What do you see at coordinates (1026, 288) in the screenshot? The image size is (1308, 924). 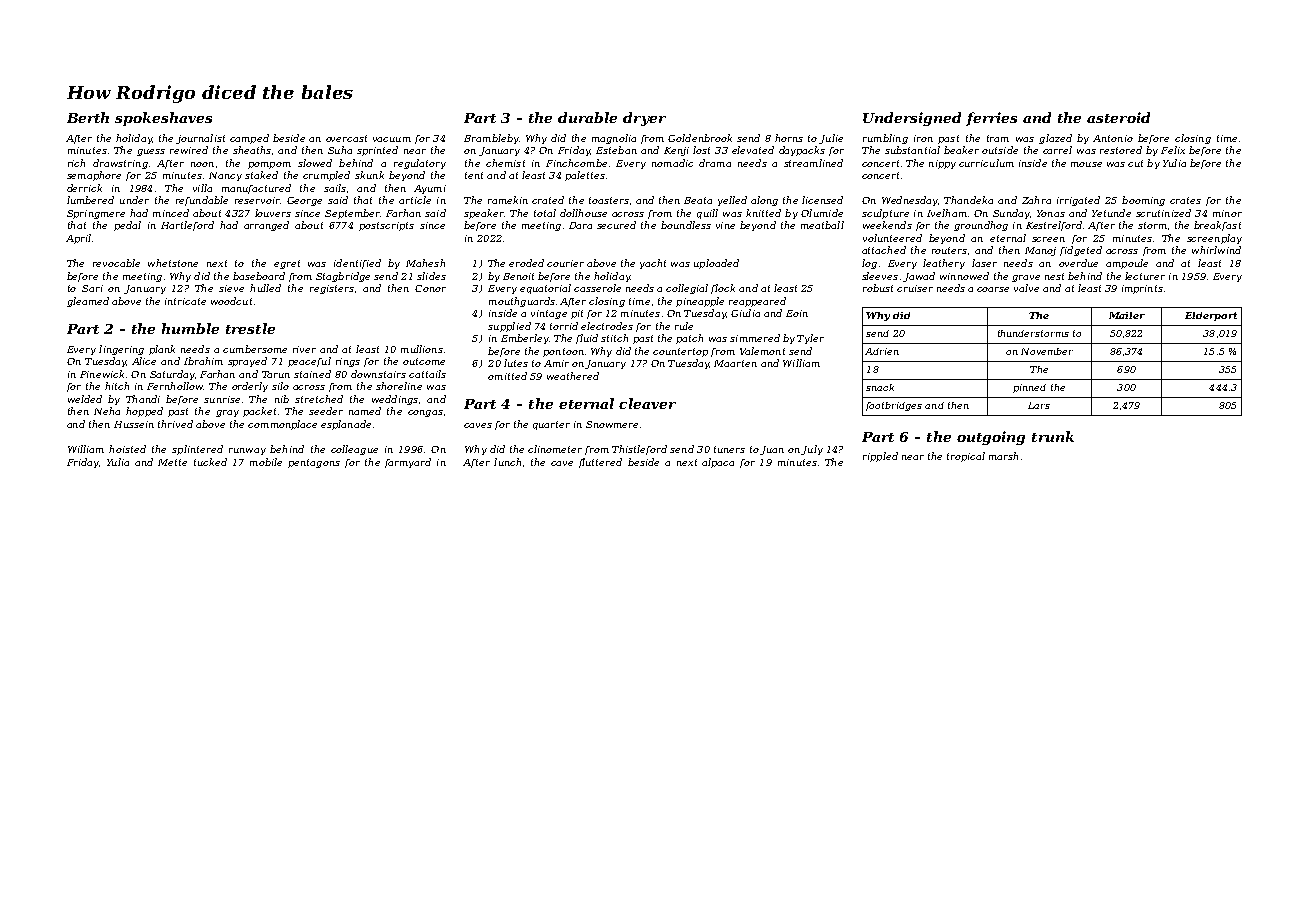 I see `valve` at bounding box center [1026, 288].
